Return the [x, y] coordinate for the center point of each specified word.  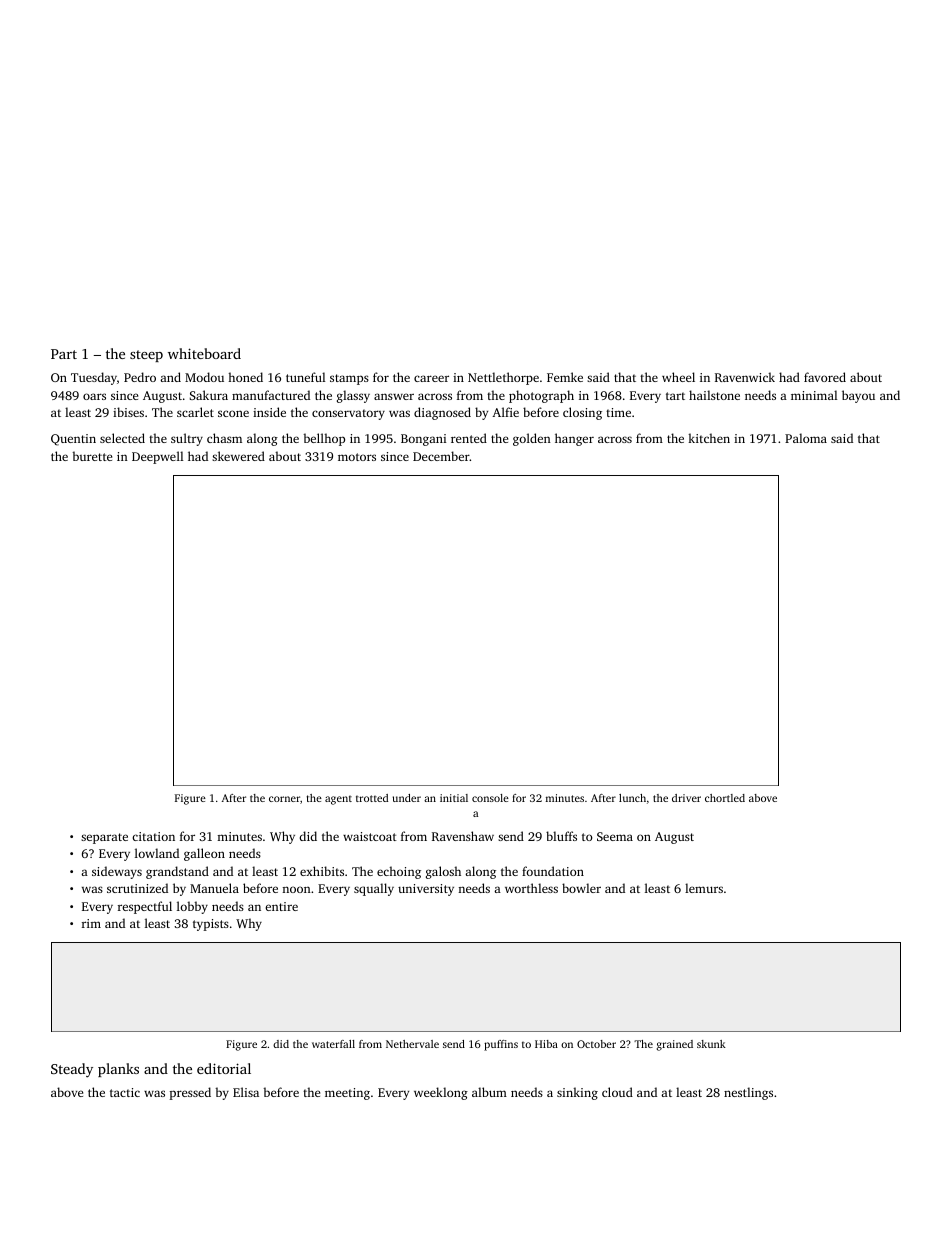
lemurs [704, 888]
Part [64, 354]
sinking [577, 1093]
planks [118, 1070]
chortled [725, 798]
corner [284, 799]
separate [104, 838]
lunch [632, 798]
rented [469, 438]
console [490, 798]
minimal [814, 395]
